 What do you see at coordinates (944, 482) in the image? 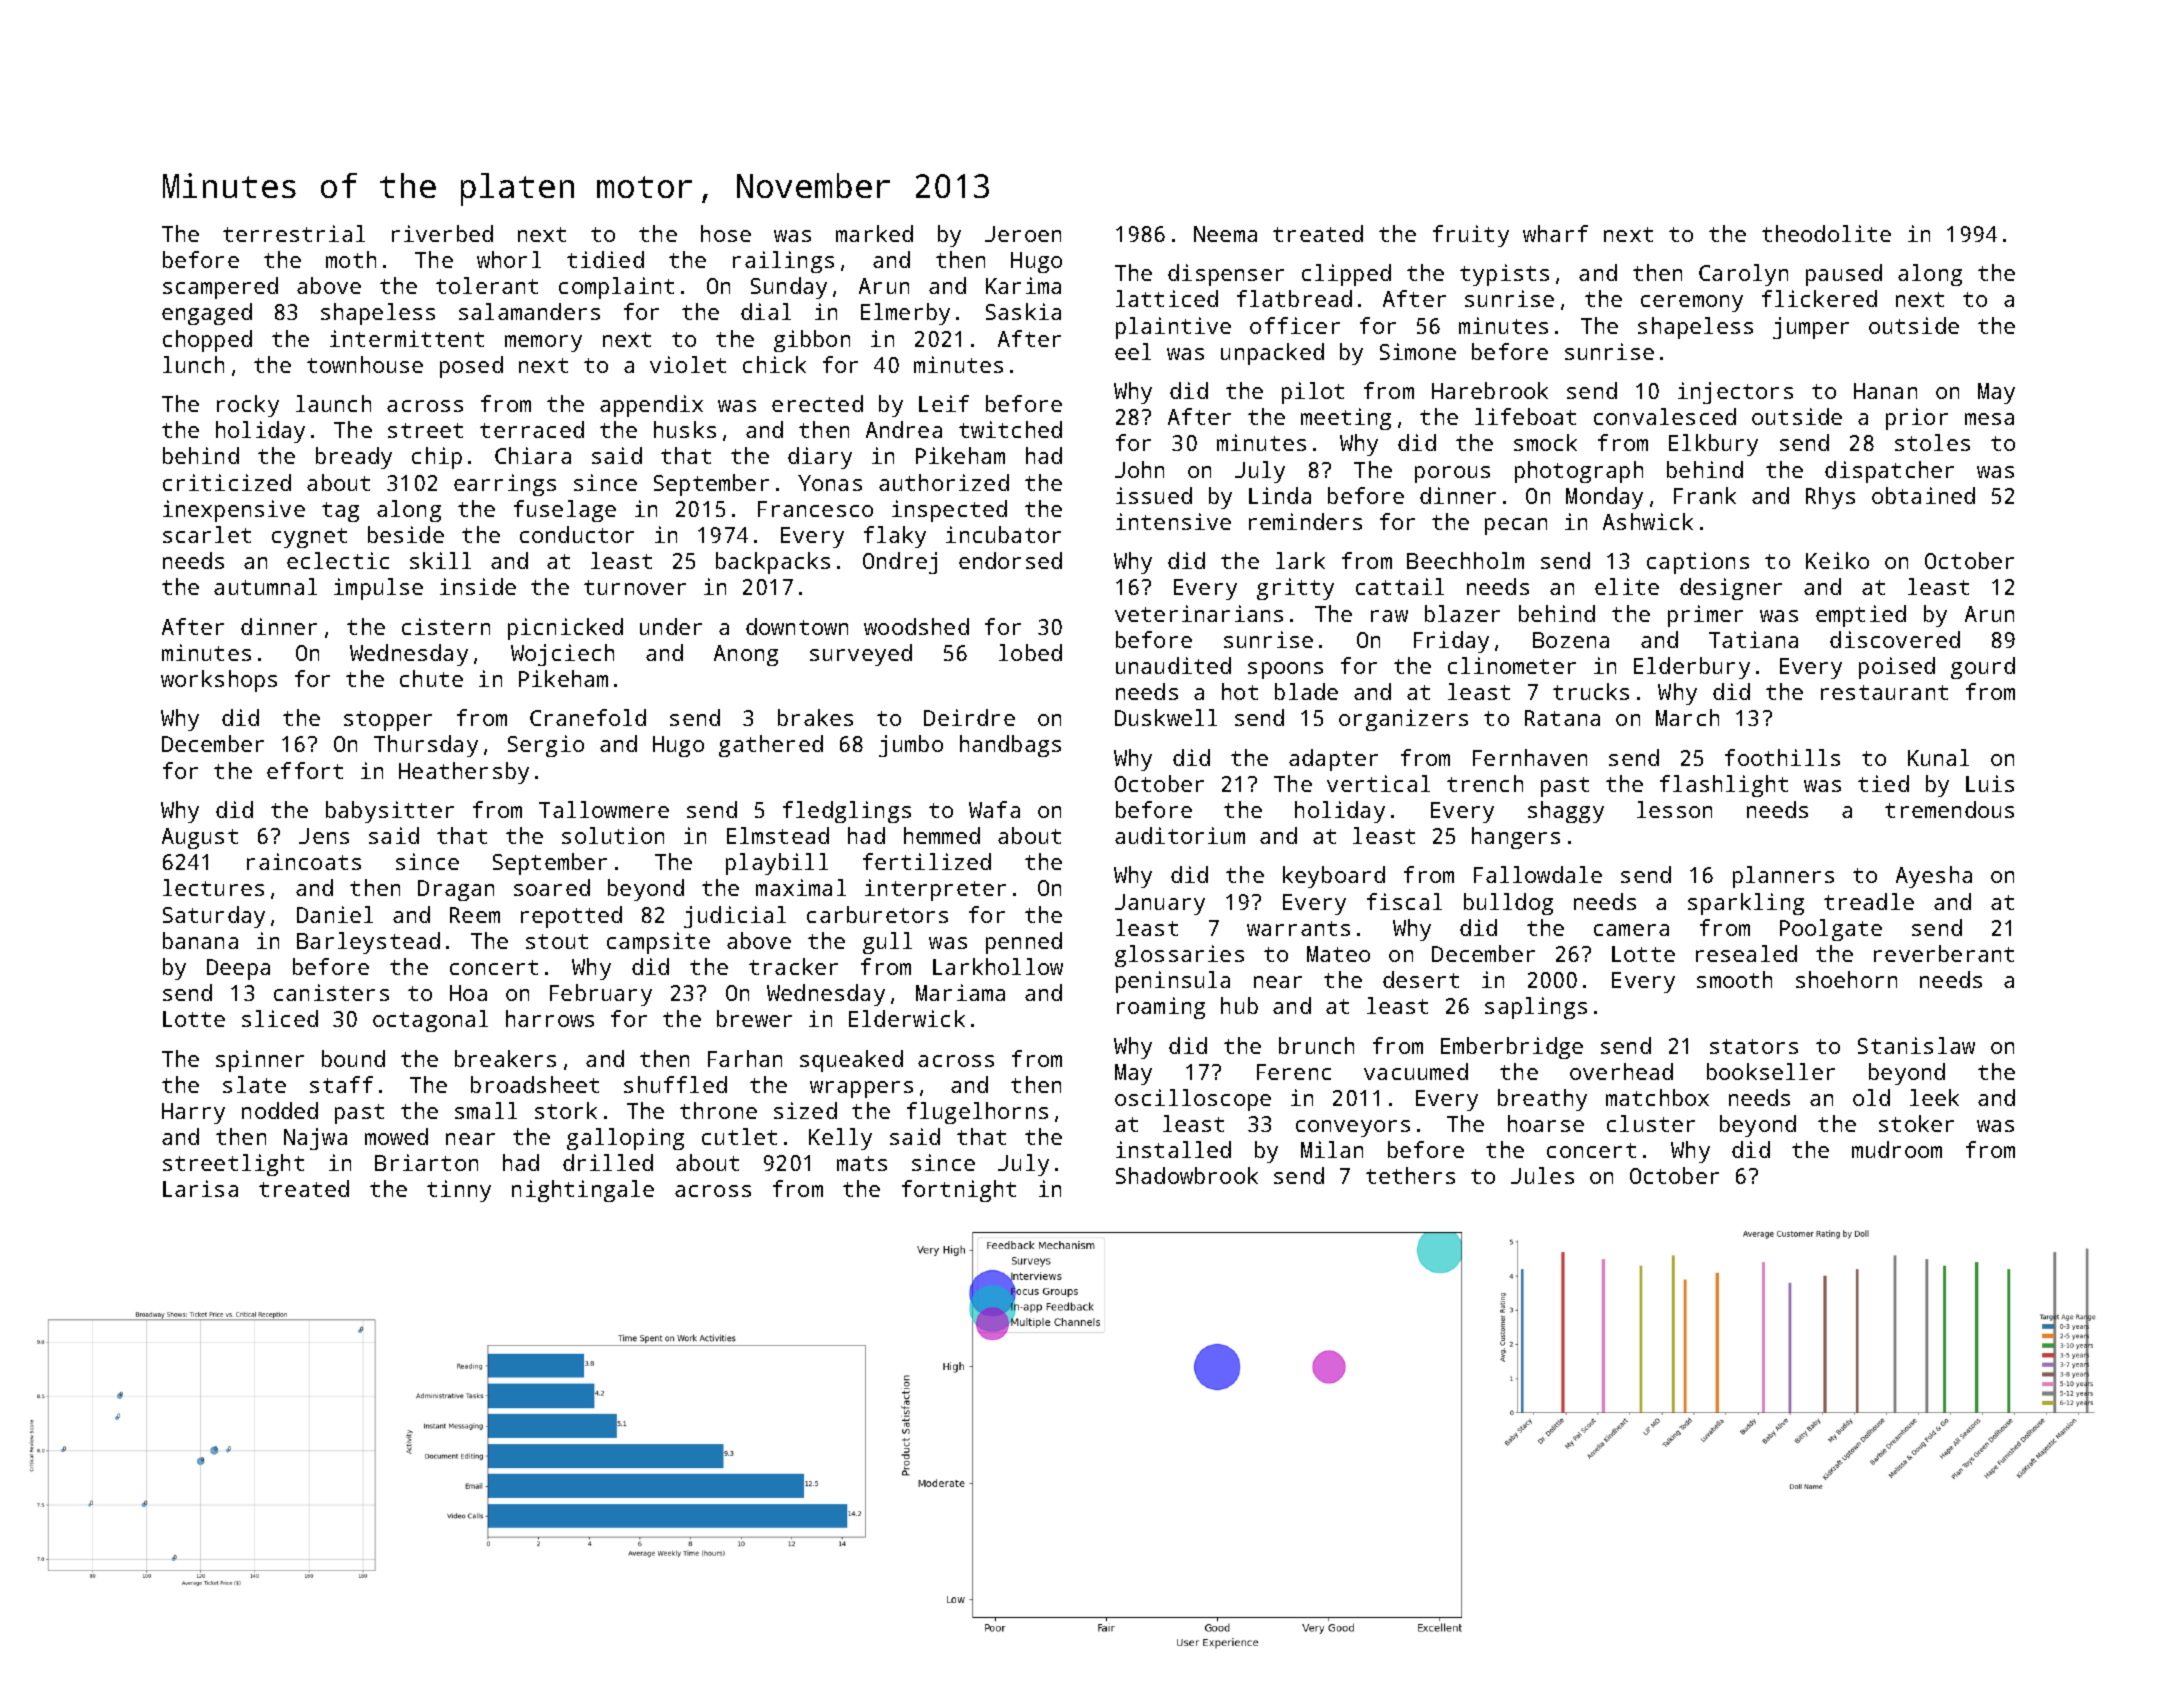
I see `authorized` at bounding box center [944, 482].
